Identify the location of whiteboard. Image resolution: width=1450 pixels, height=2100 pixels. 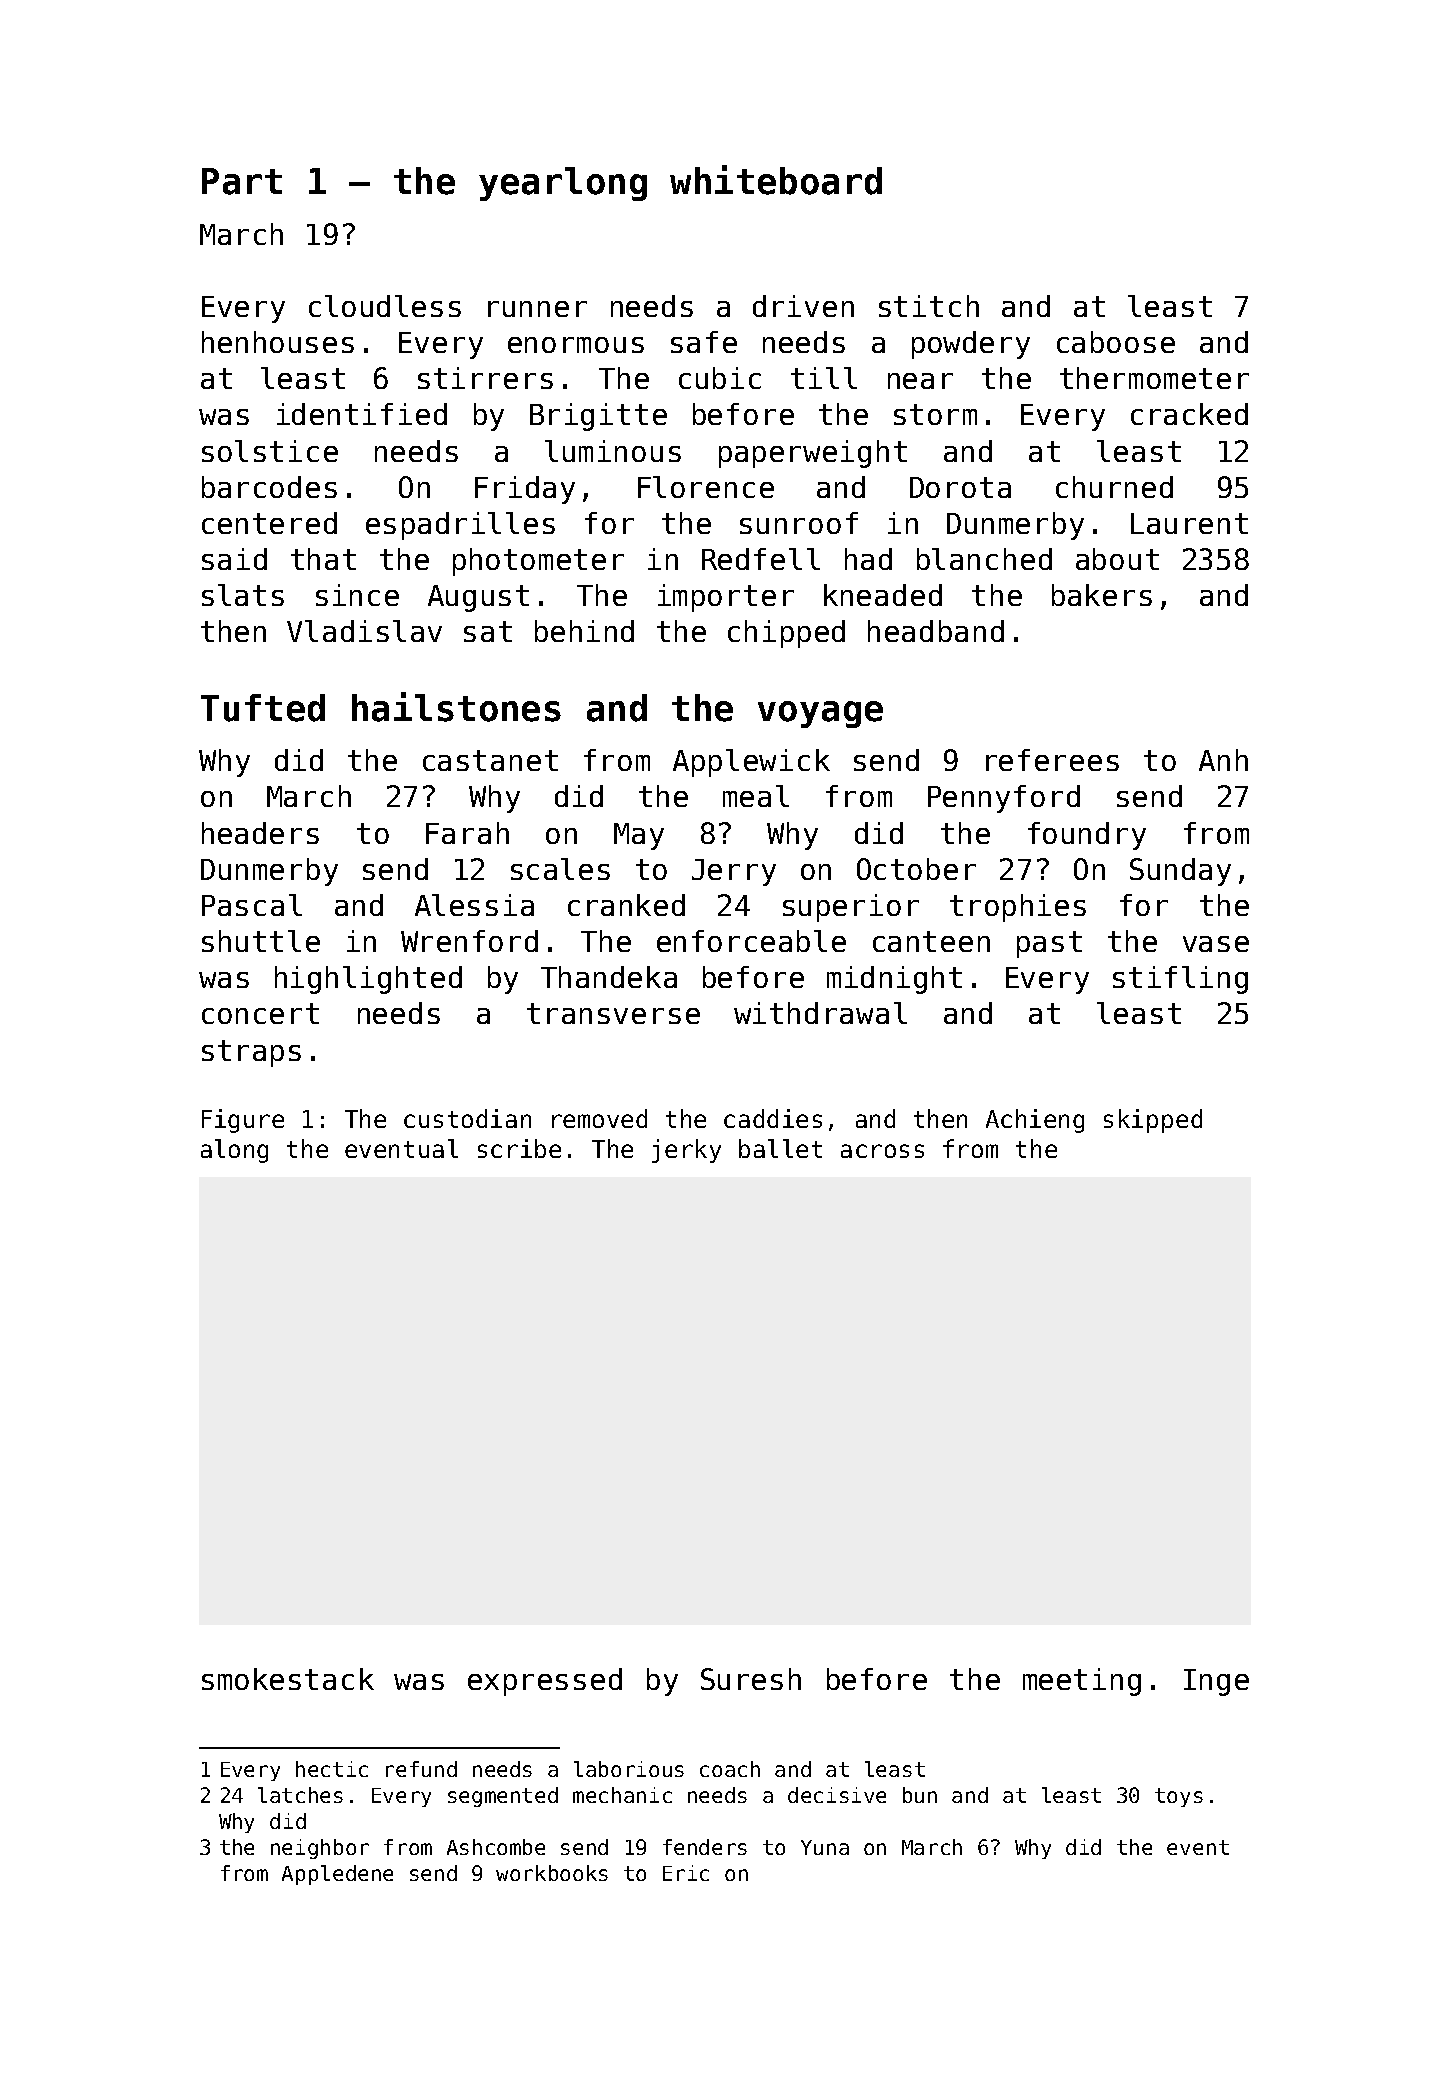
(776, 180).
